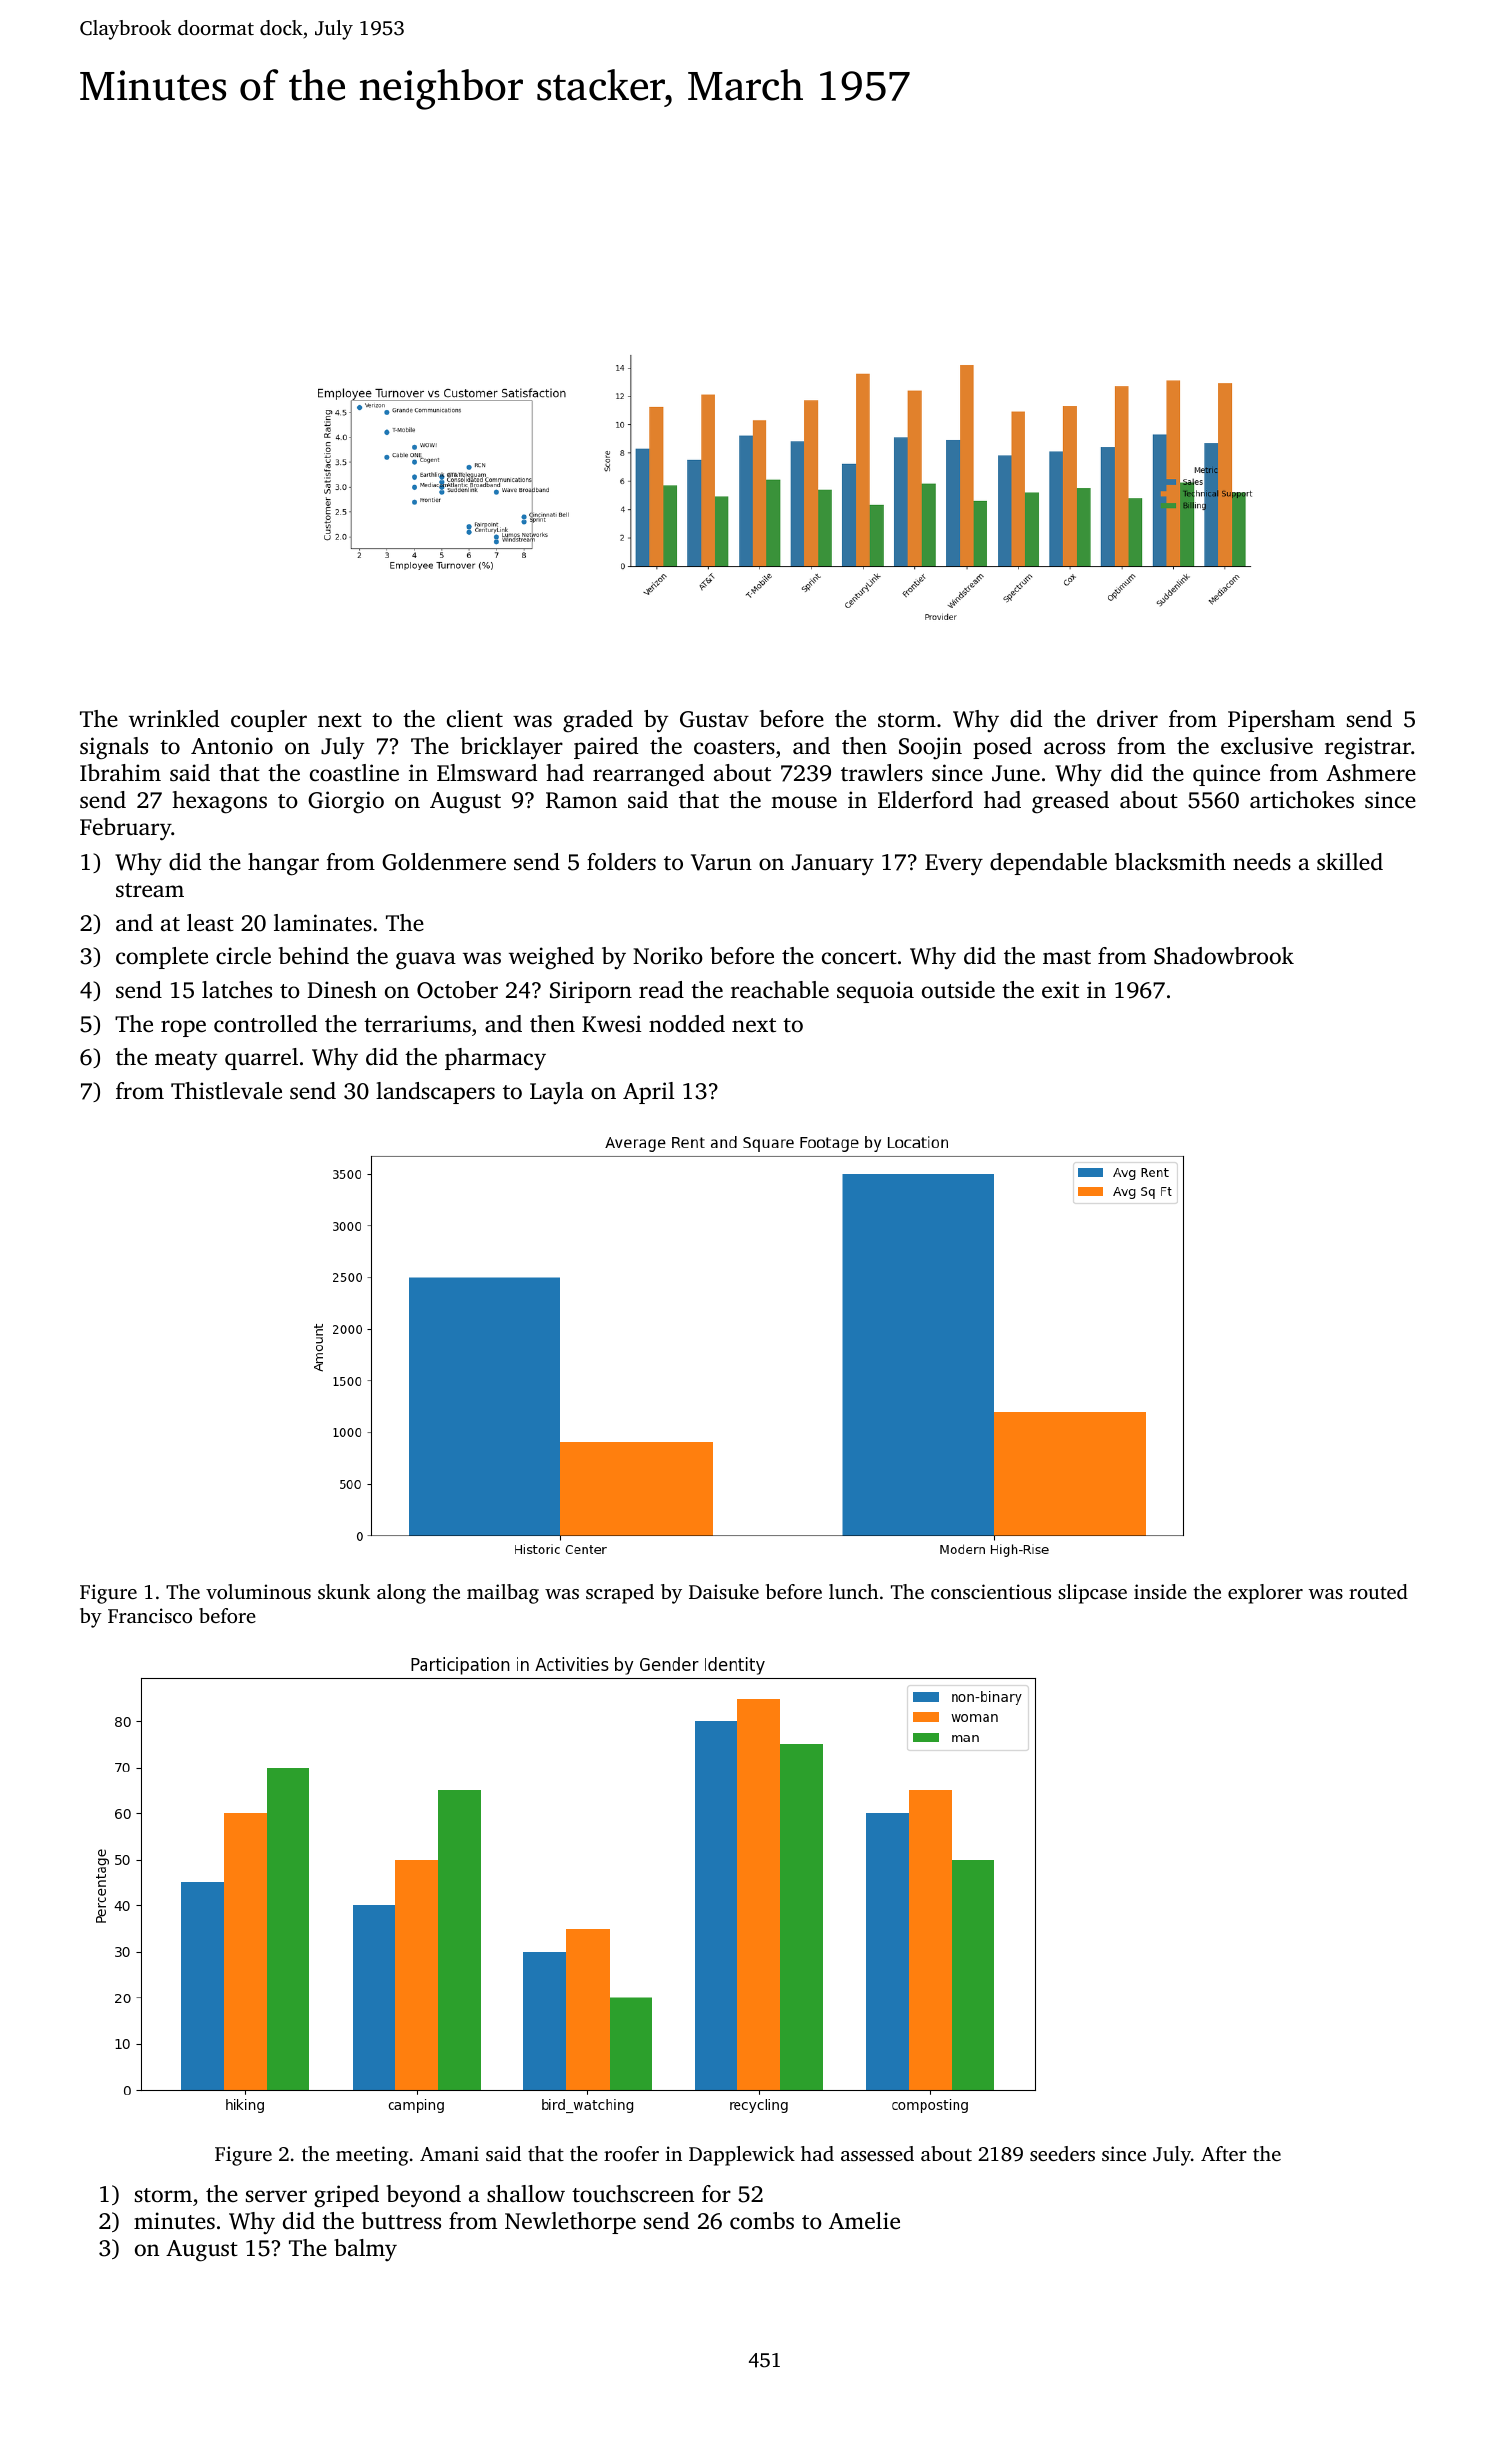 The image size is (1496, 2464). I want to click on coasters, so click(734, 747).
